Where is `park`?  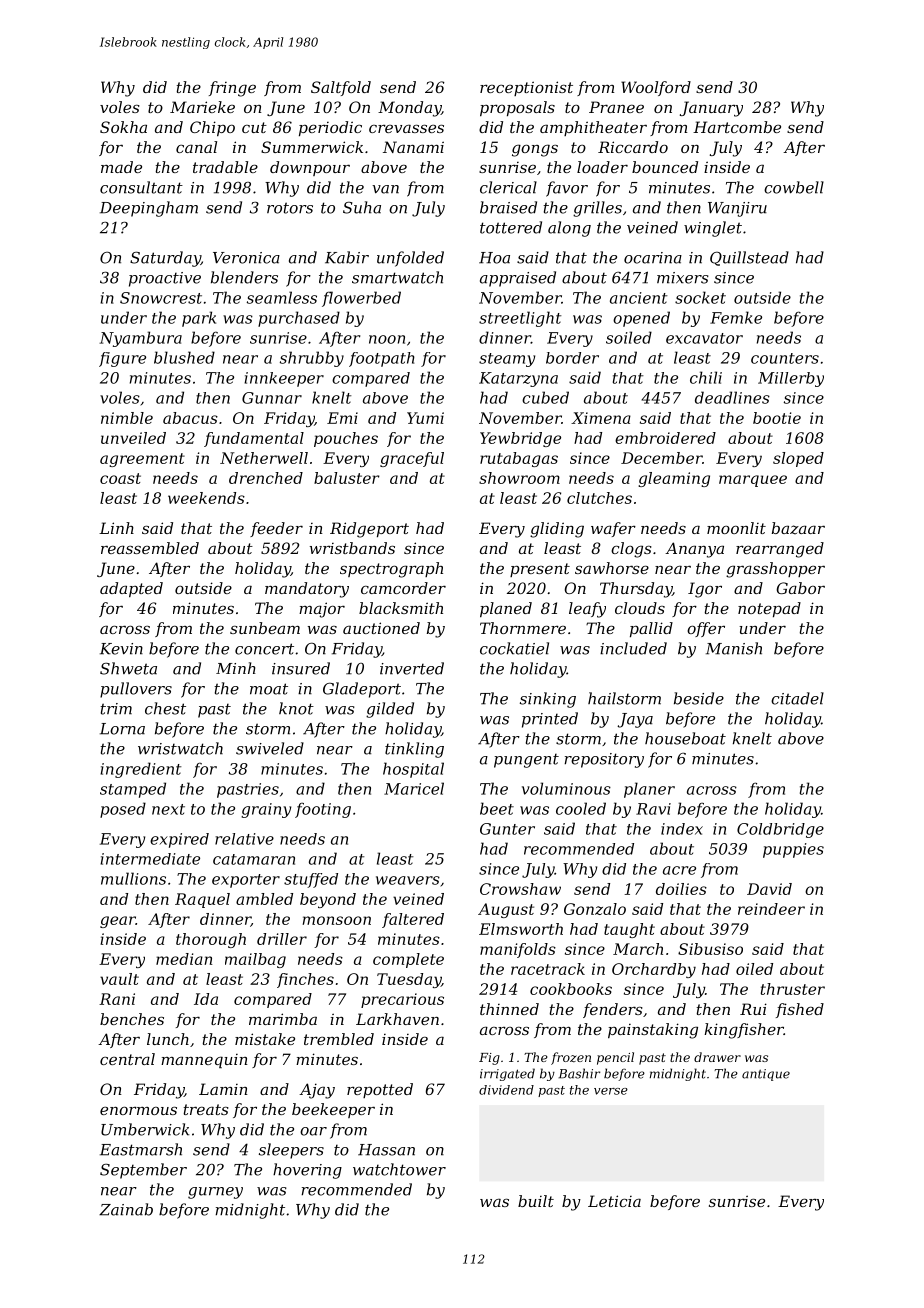
park is located at coordinates (199, 319).
